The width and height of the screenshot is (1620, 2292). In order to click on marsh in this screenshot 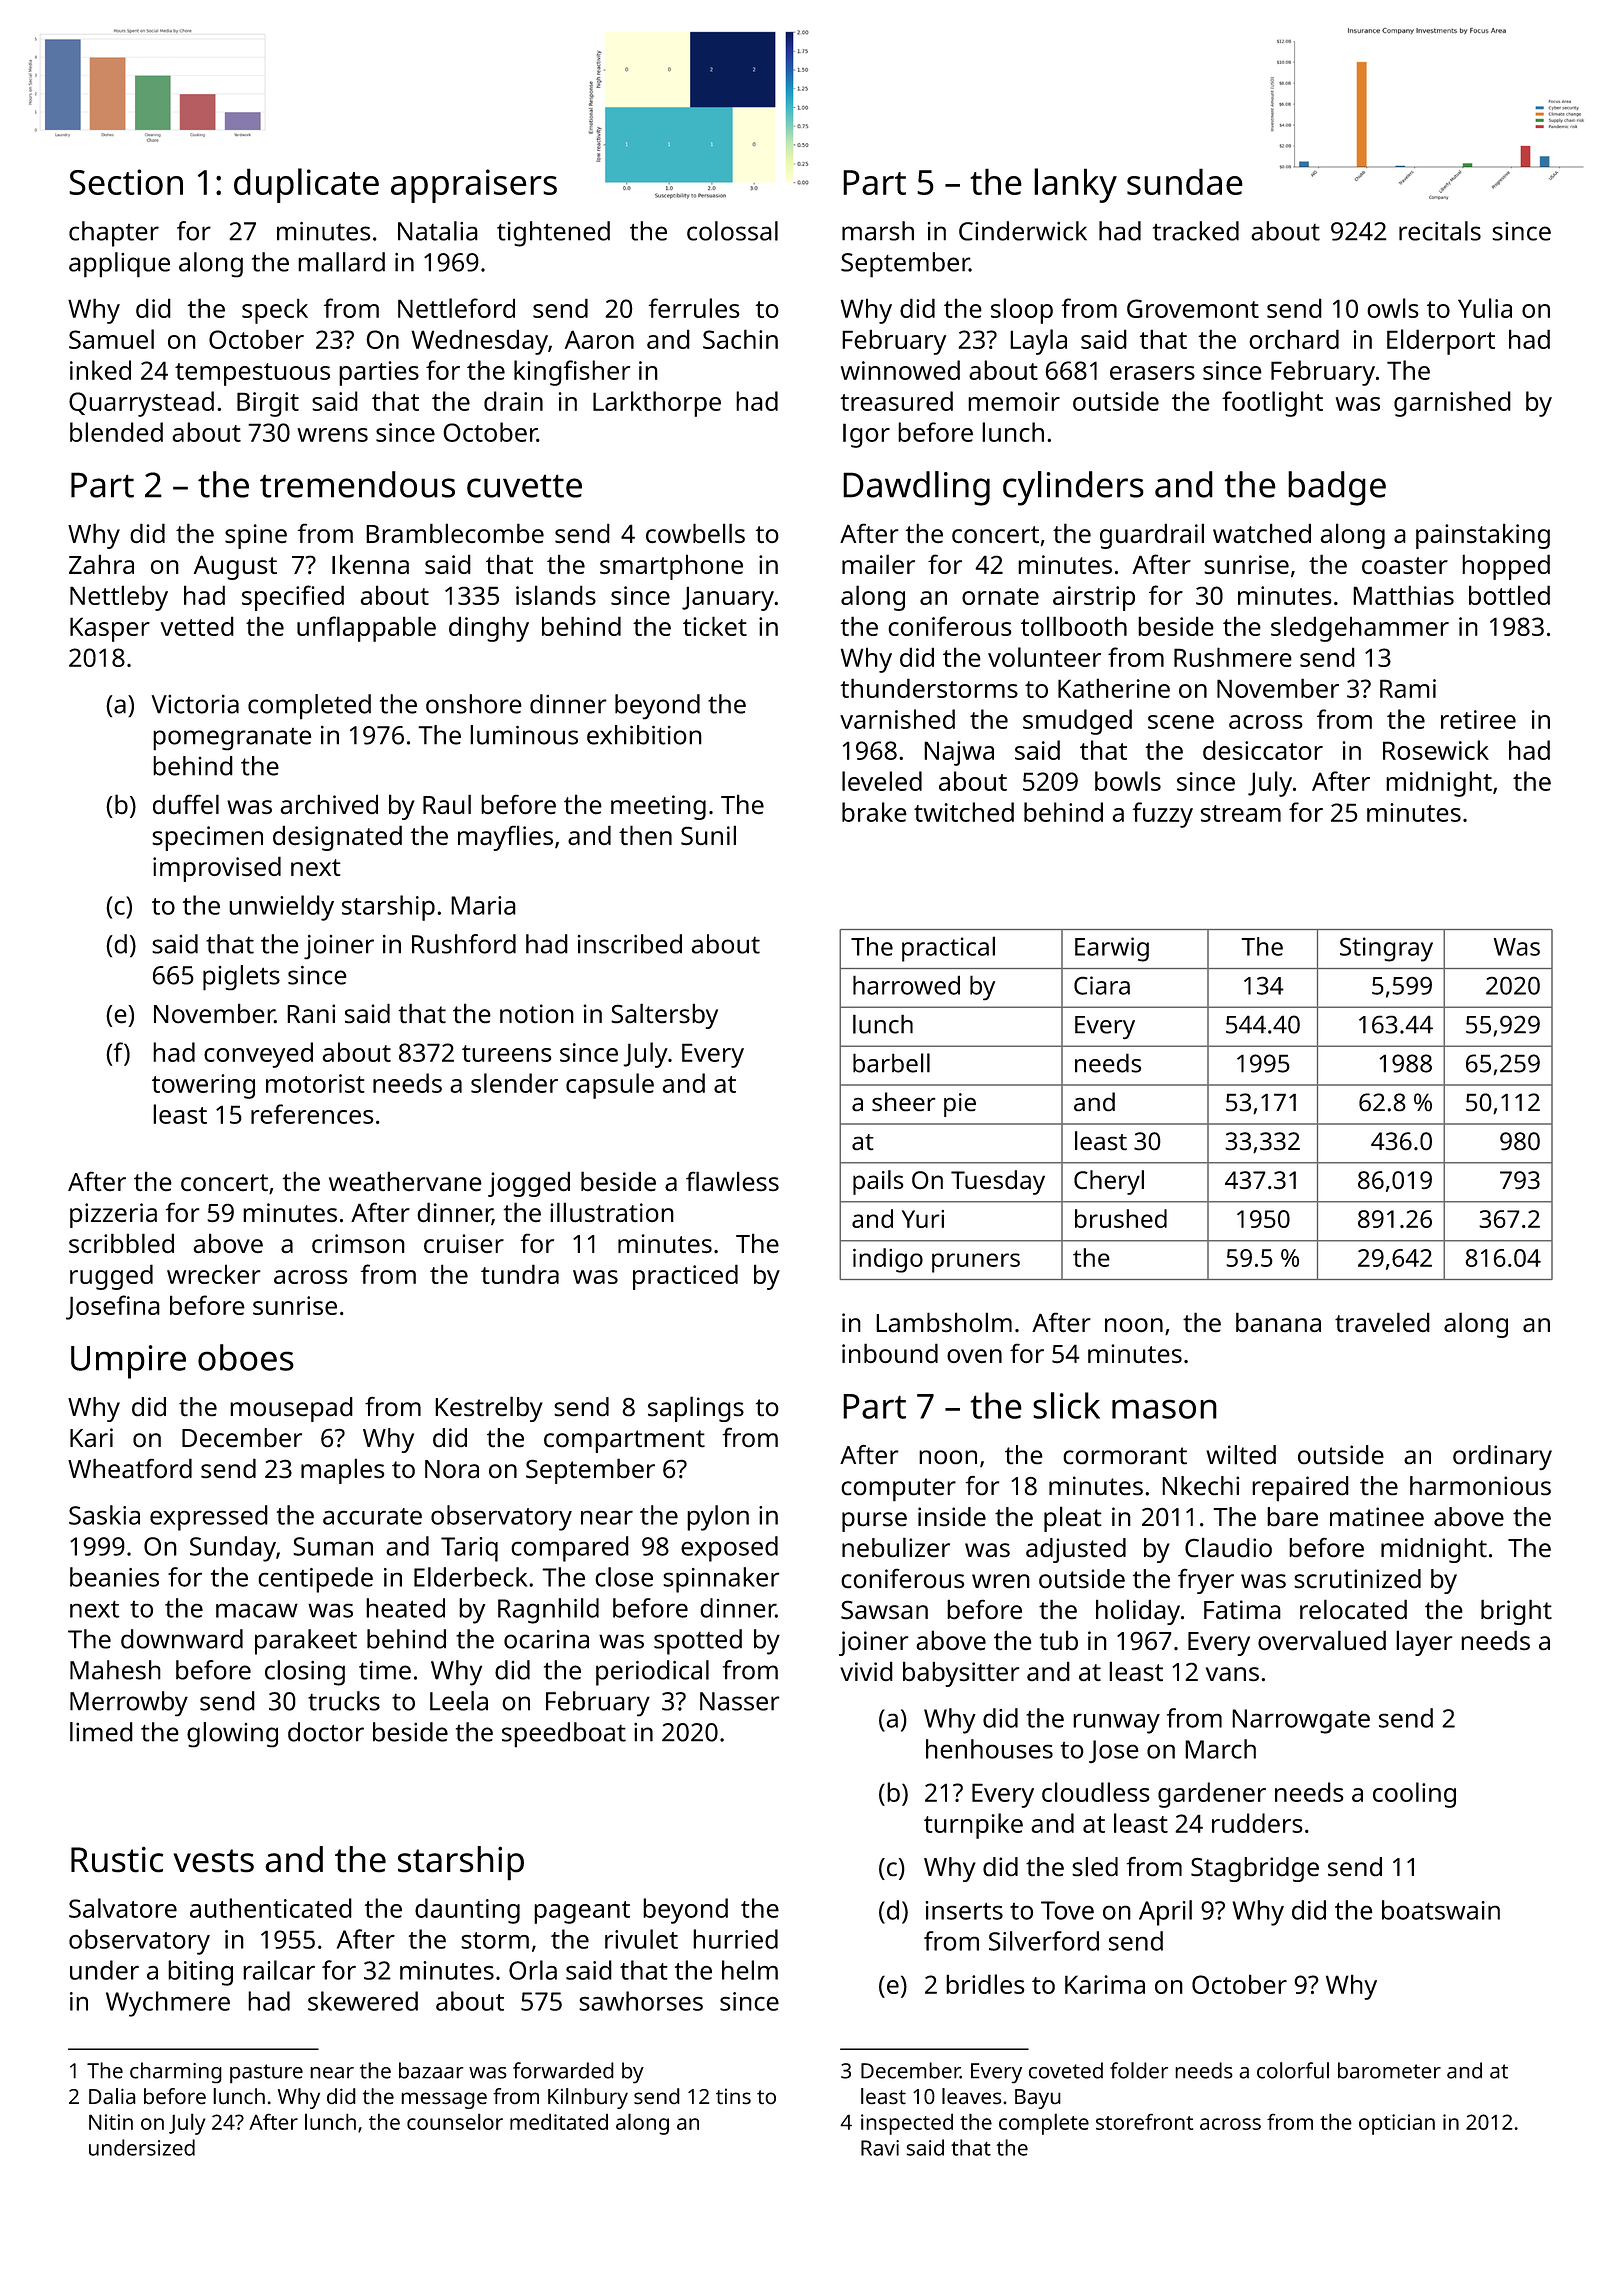, I will do `click(878, 231)`.
